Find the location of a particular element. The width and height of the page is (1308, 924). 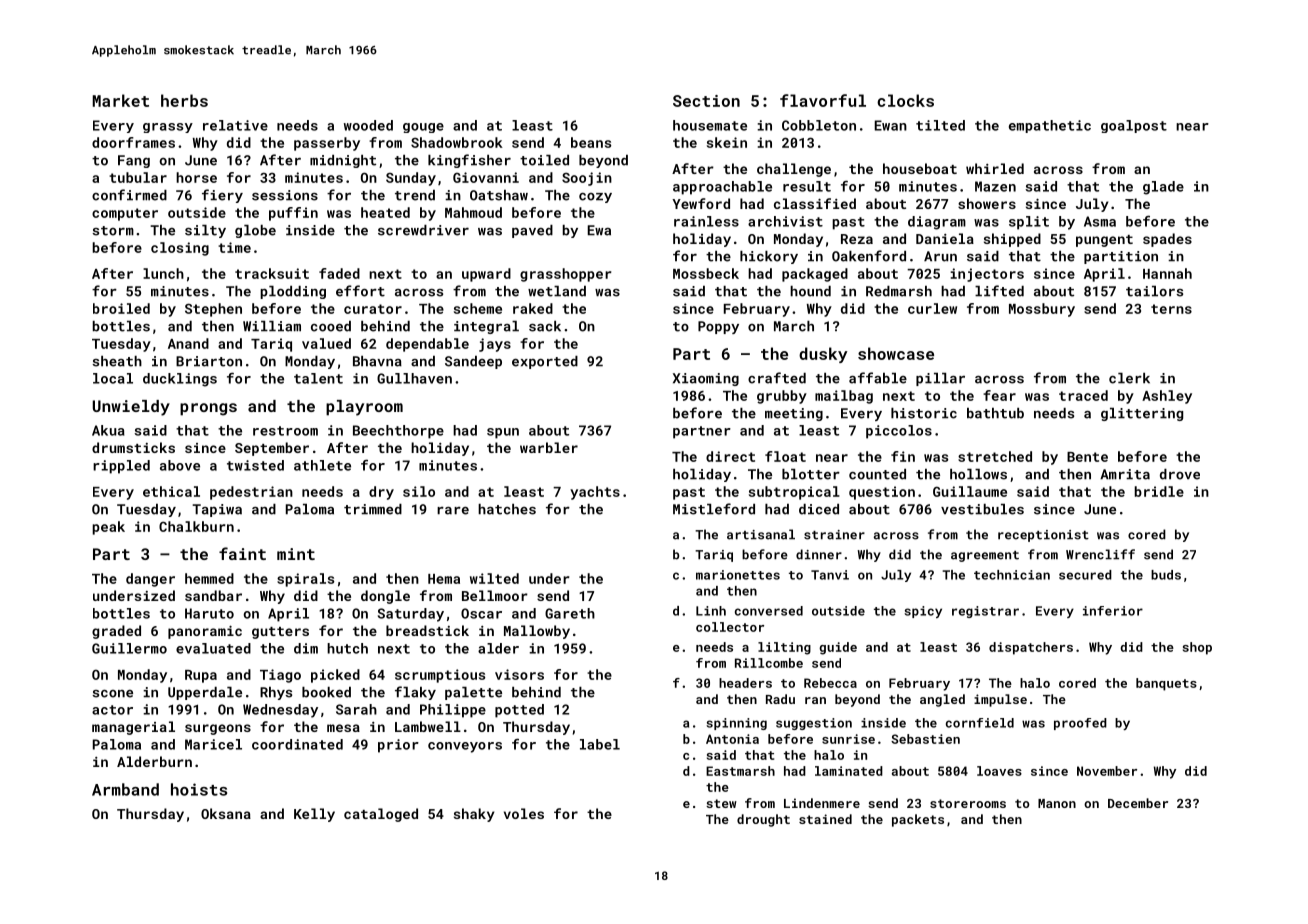

pillar is located at coordinates (940, 379).
